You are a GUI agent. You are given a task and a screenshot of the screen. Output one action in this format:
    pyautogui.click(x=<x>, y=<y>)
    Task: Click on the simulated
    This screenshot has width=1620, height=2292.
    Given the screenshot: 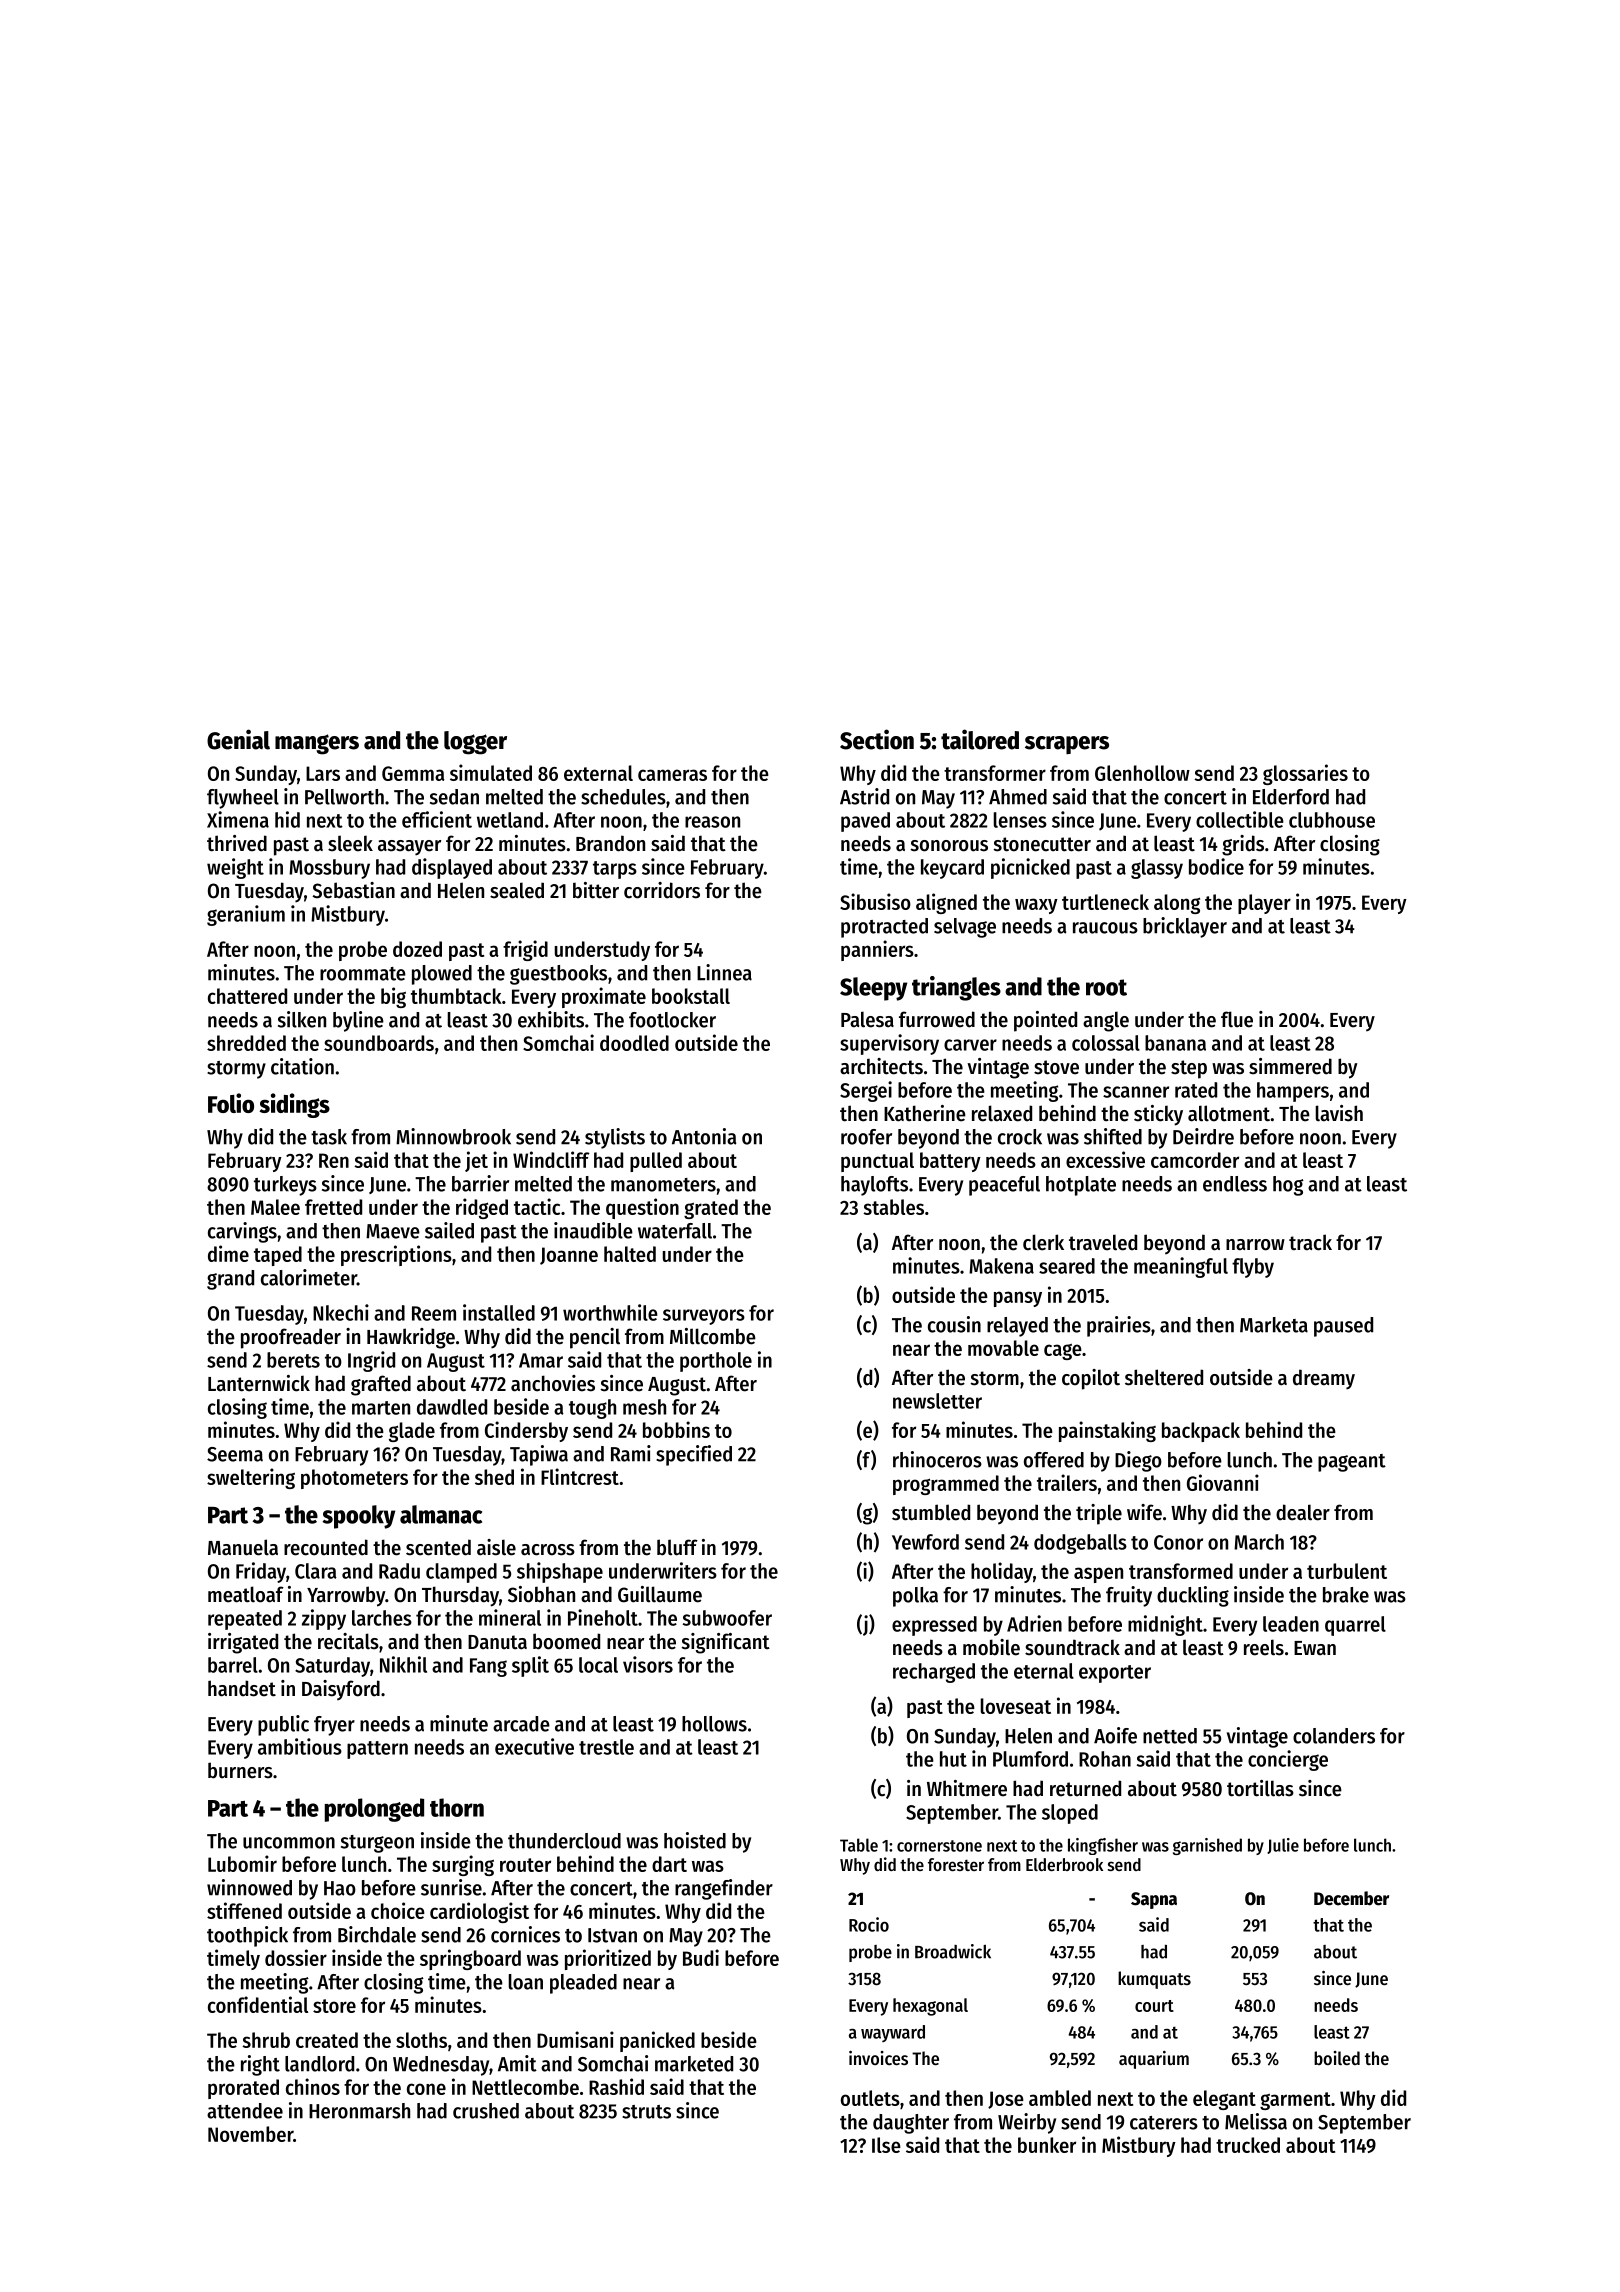 What is the action you would take?
    pyautogui.click(x=491, y=772)
